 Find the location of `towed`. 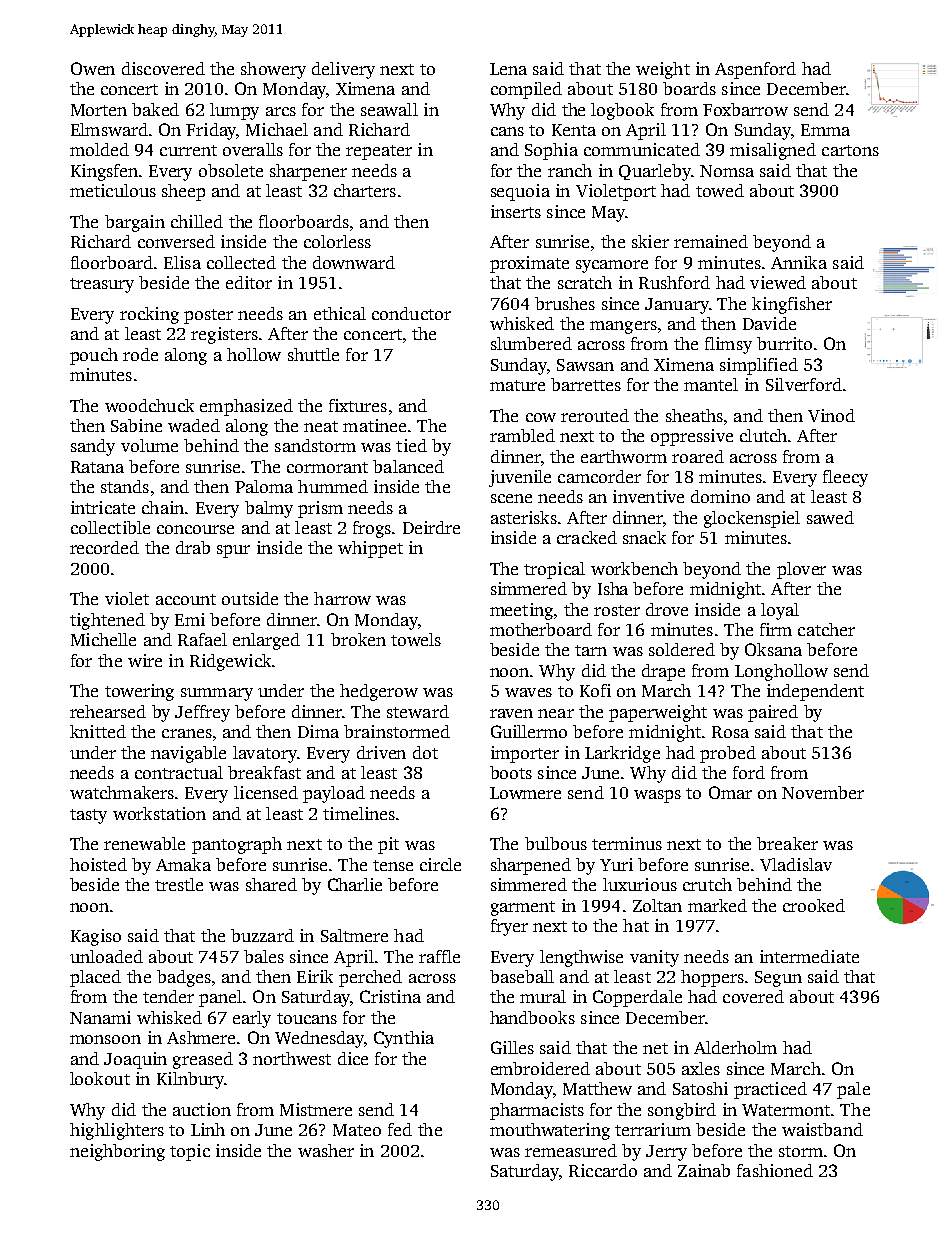

towed is located at coordinates (720, 190).
